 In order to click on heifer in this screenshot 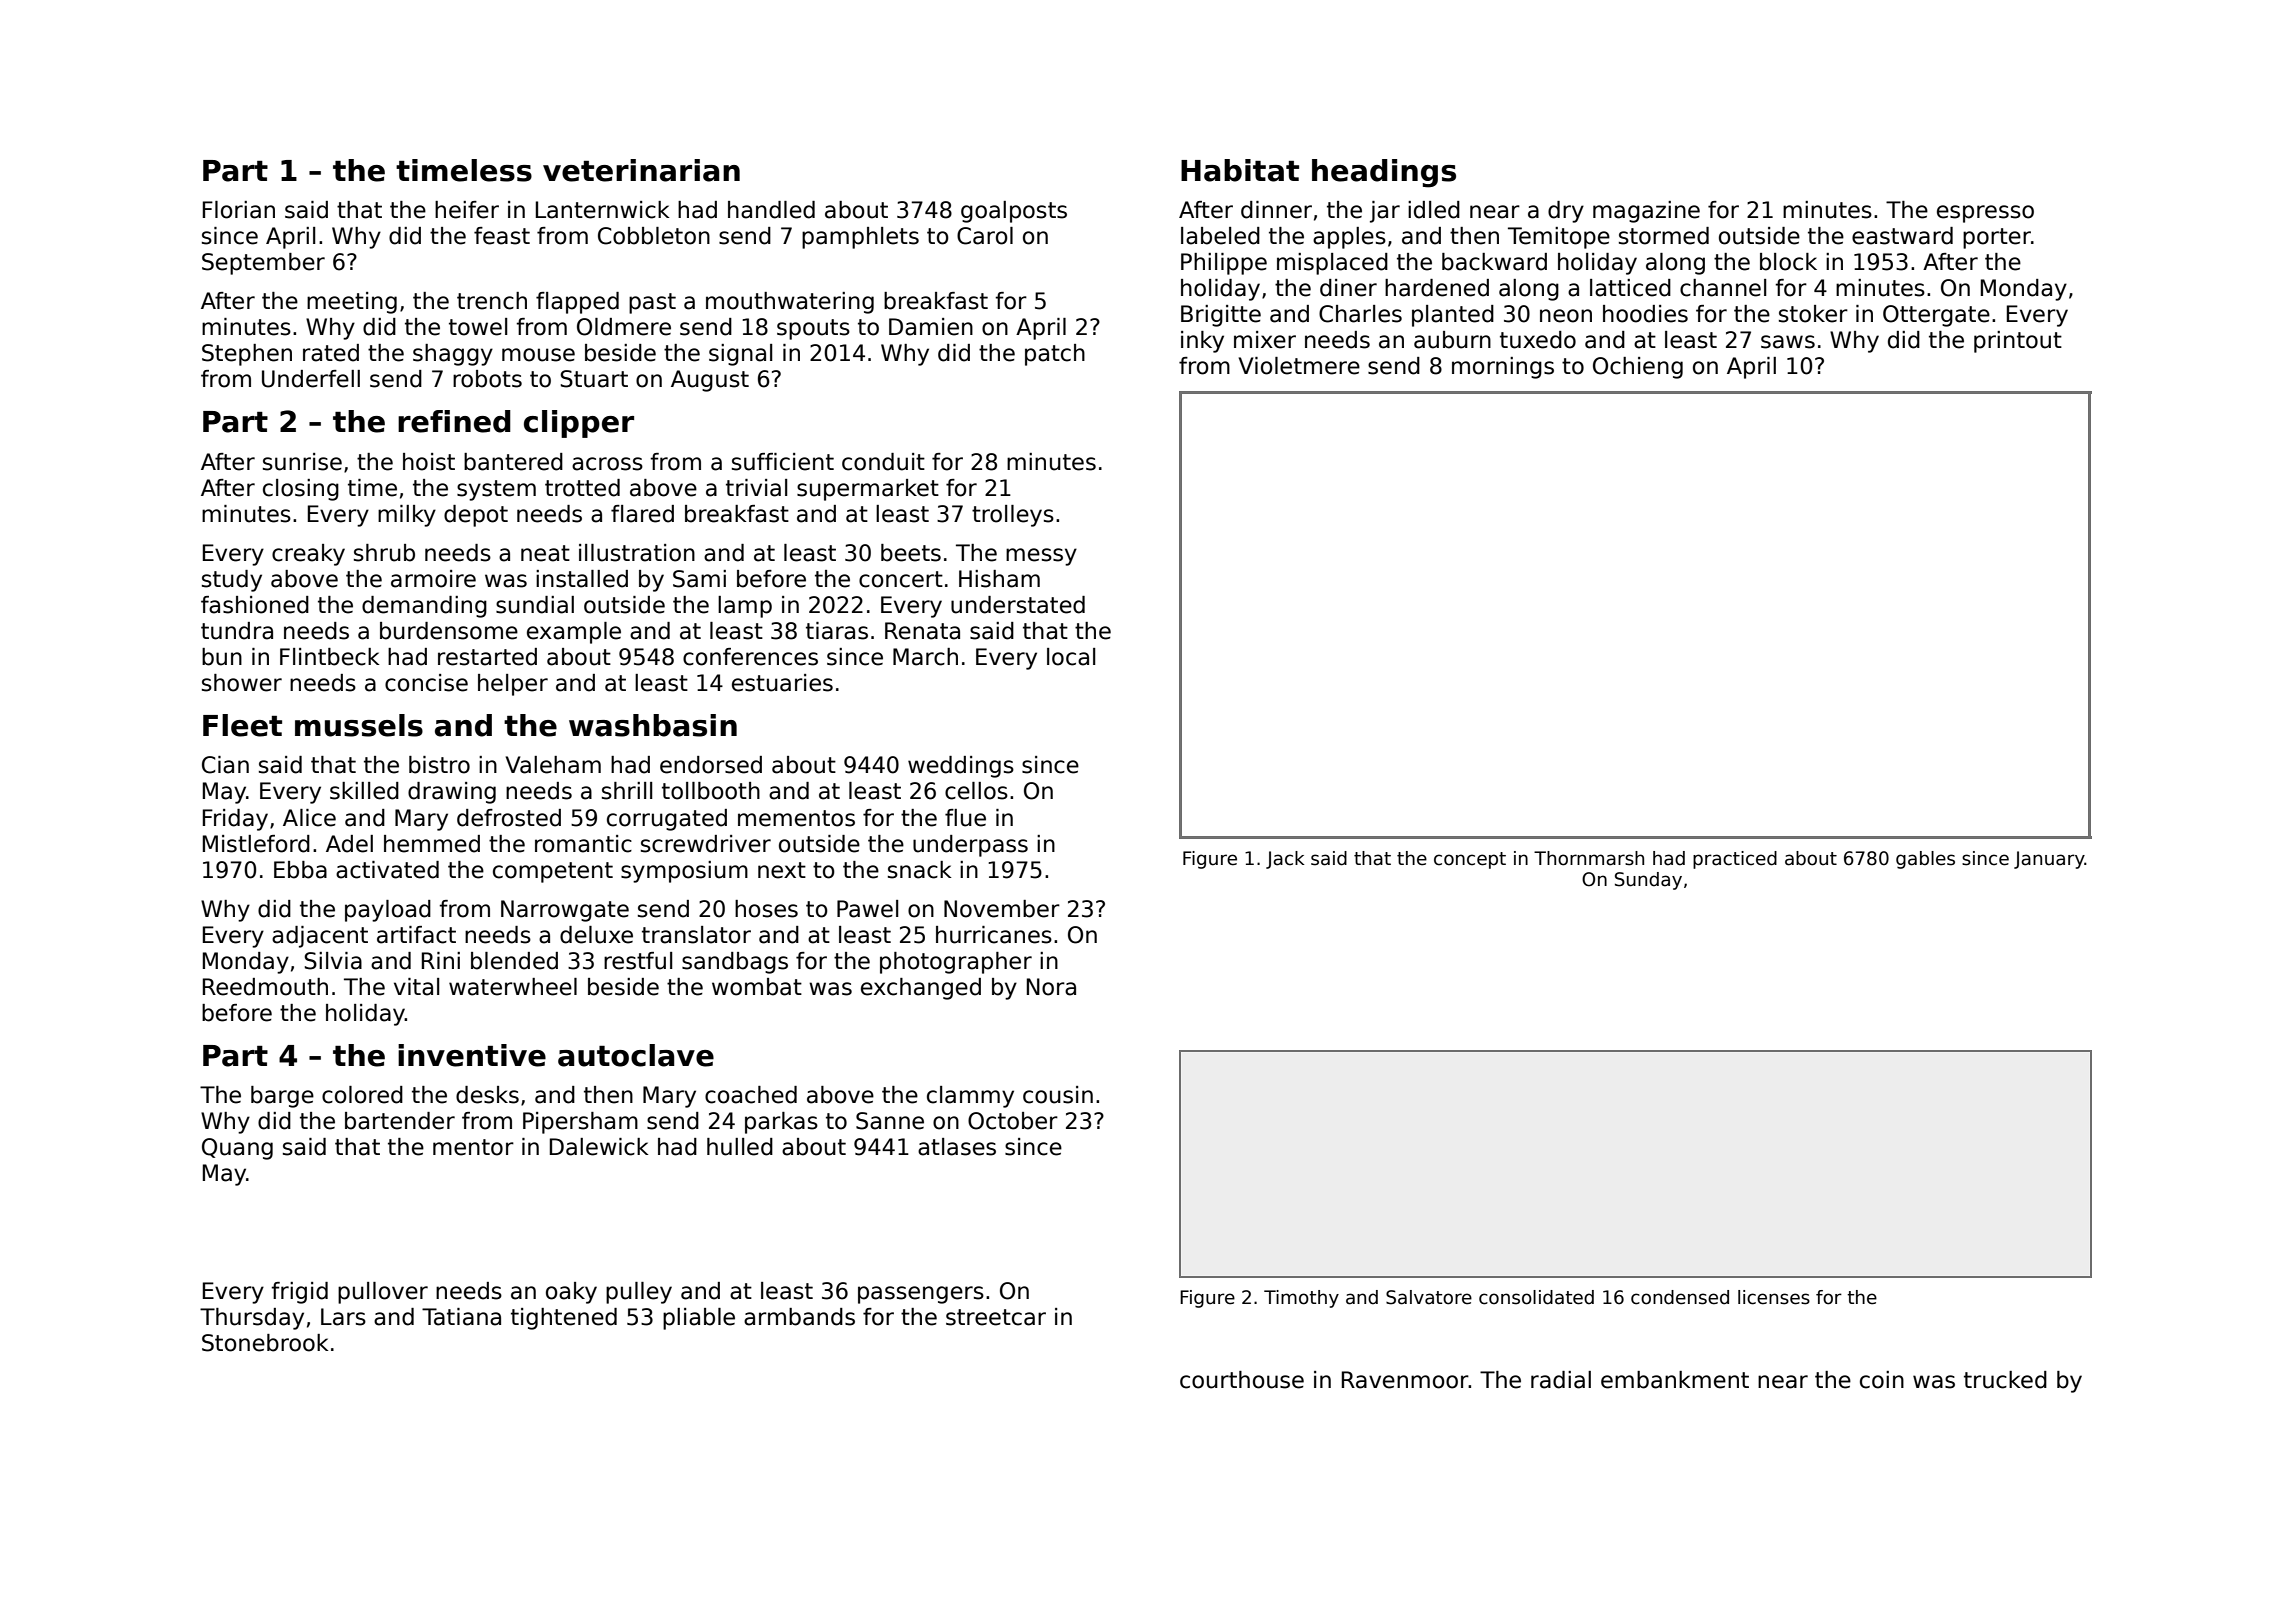, I will do `click(467, 210)`.
